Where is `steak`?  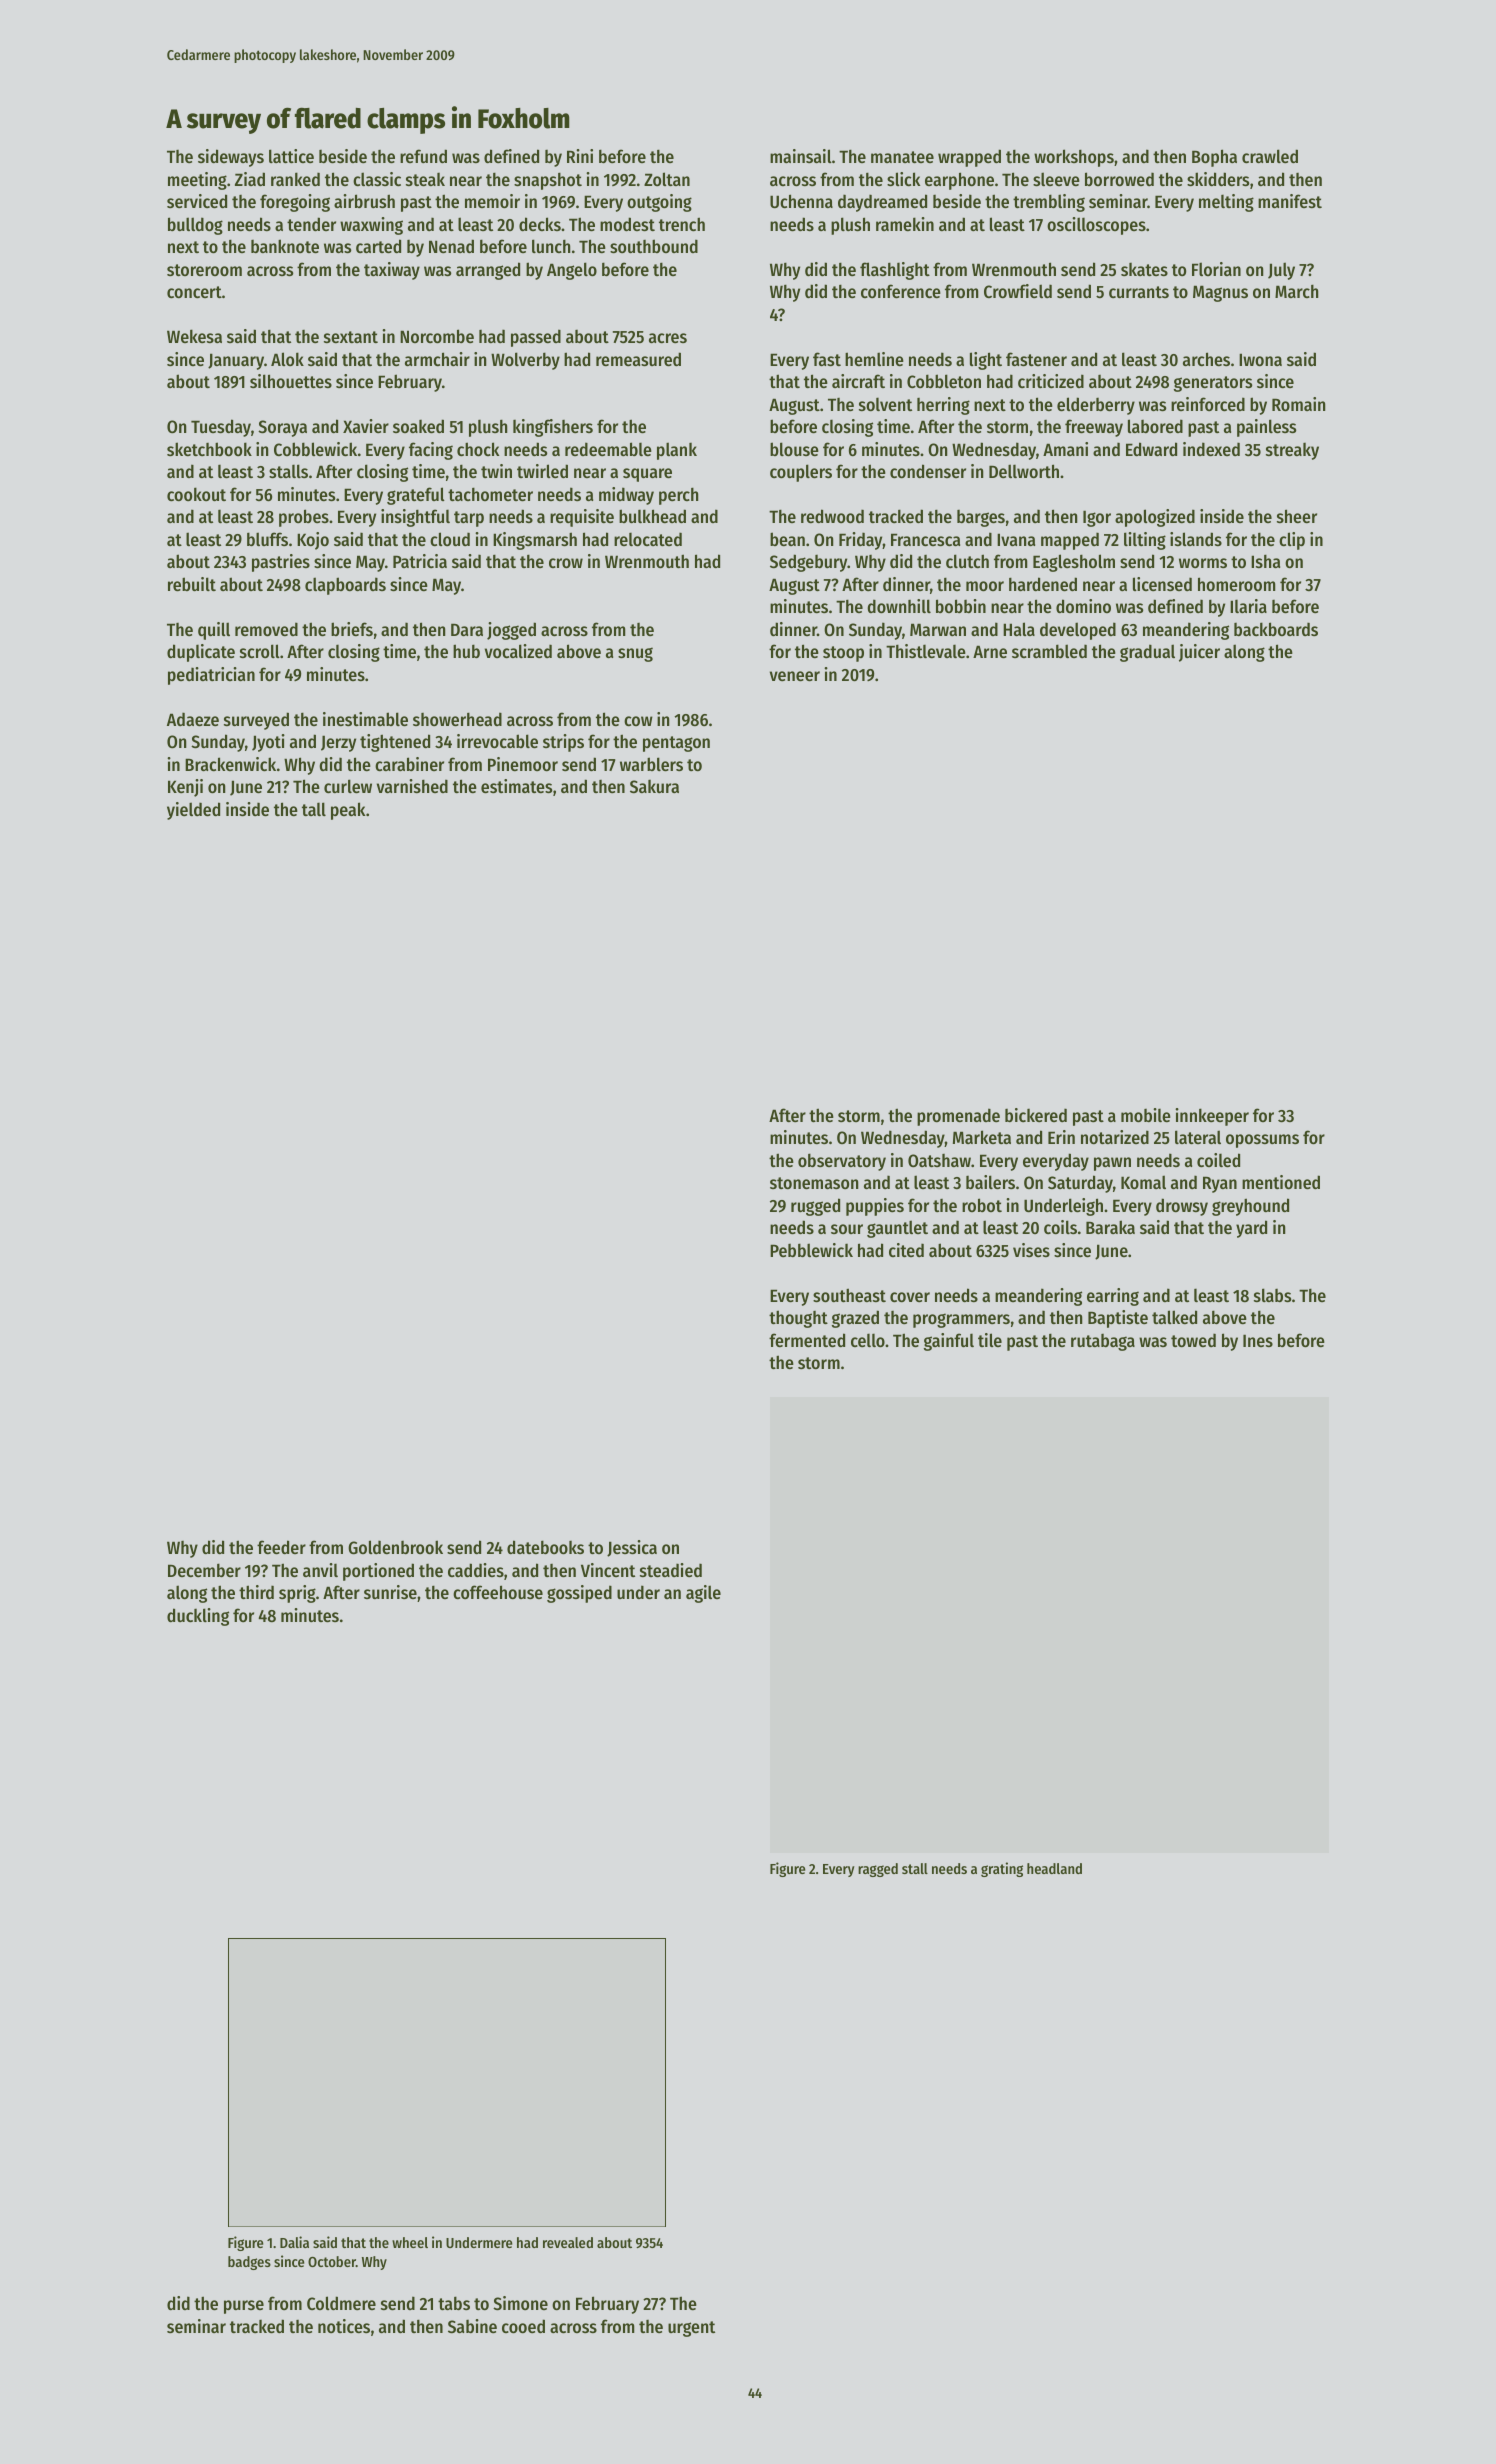
steak is located at coordinates (425, 179).
